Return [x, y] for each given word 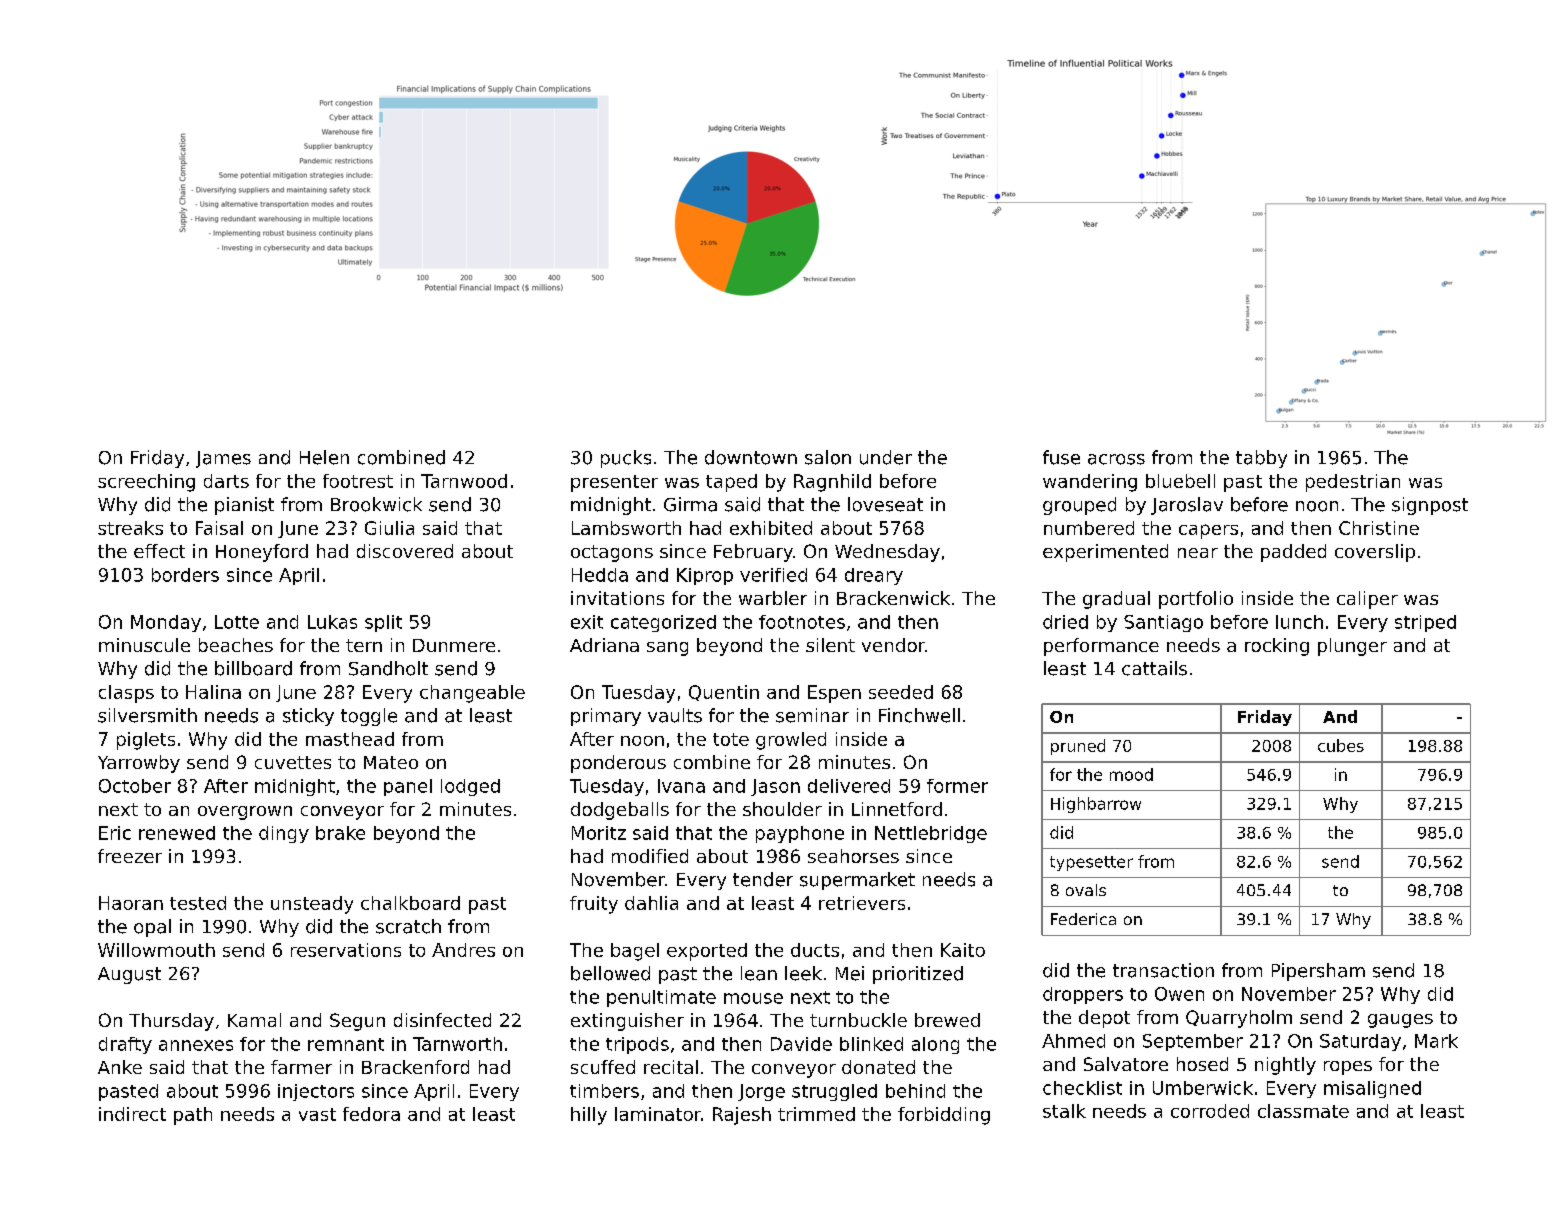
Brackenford [415, 1067]
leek [803, 973]
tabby [1261, 459]
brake [340, 833]
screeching [146, 483]
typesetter [1091, 863]
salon [828, 457]
